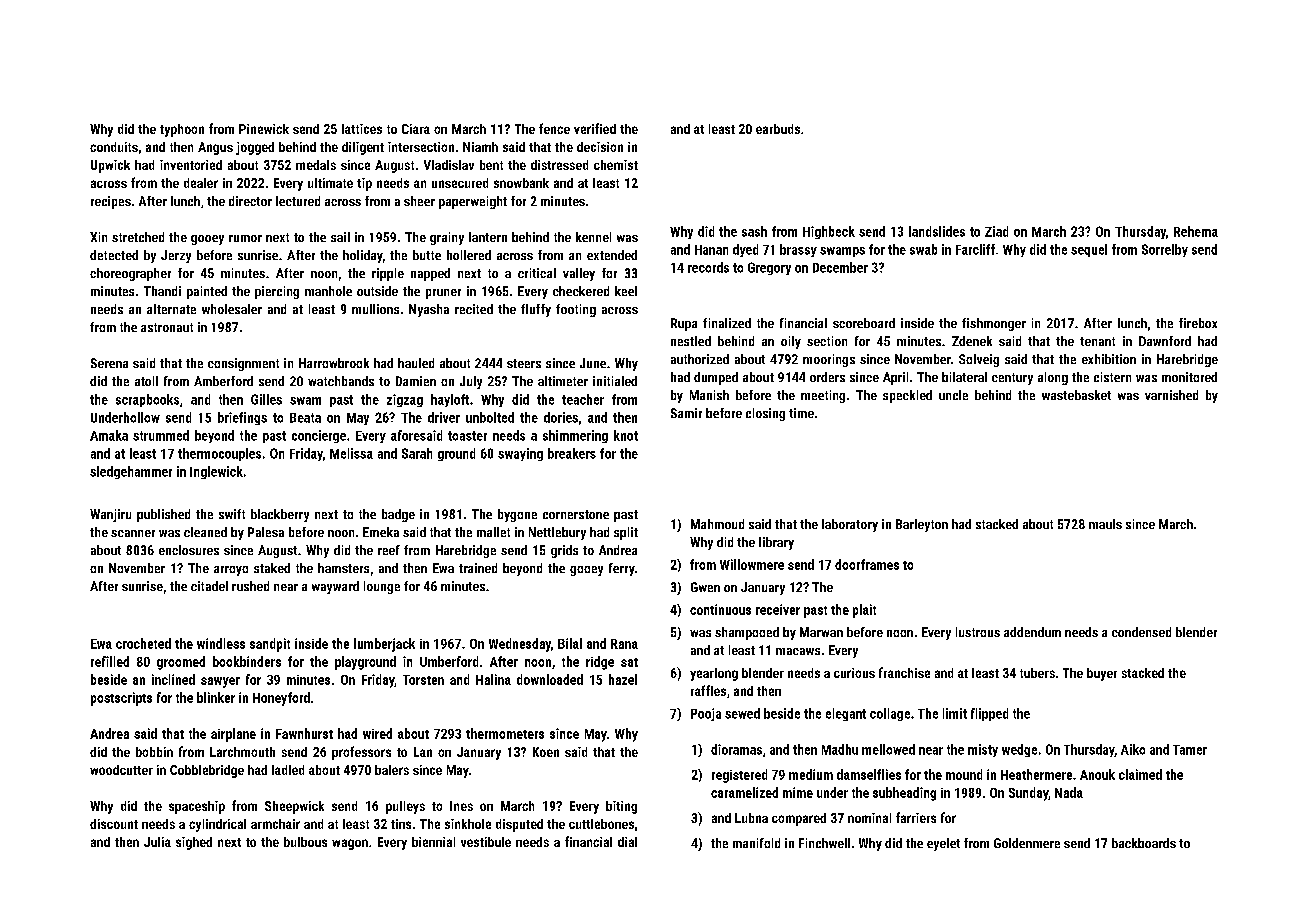  Describe the element at coordinates (751, 818) in the image. I see `Lubna` at that location.
